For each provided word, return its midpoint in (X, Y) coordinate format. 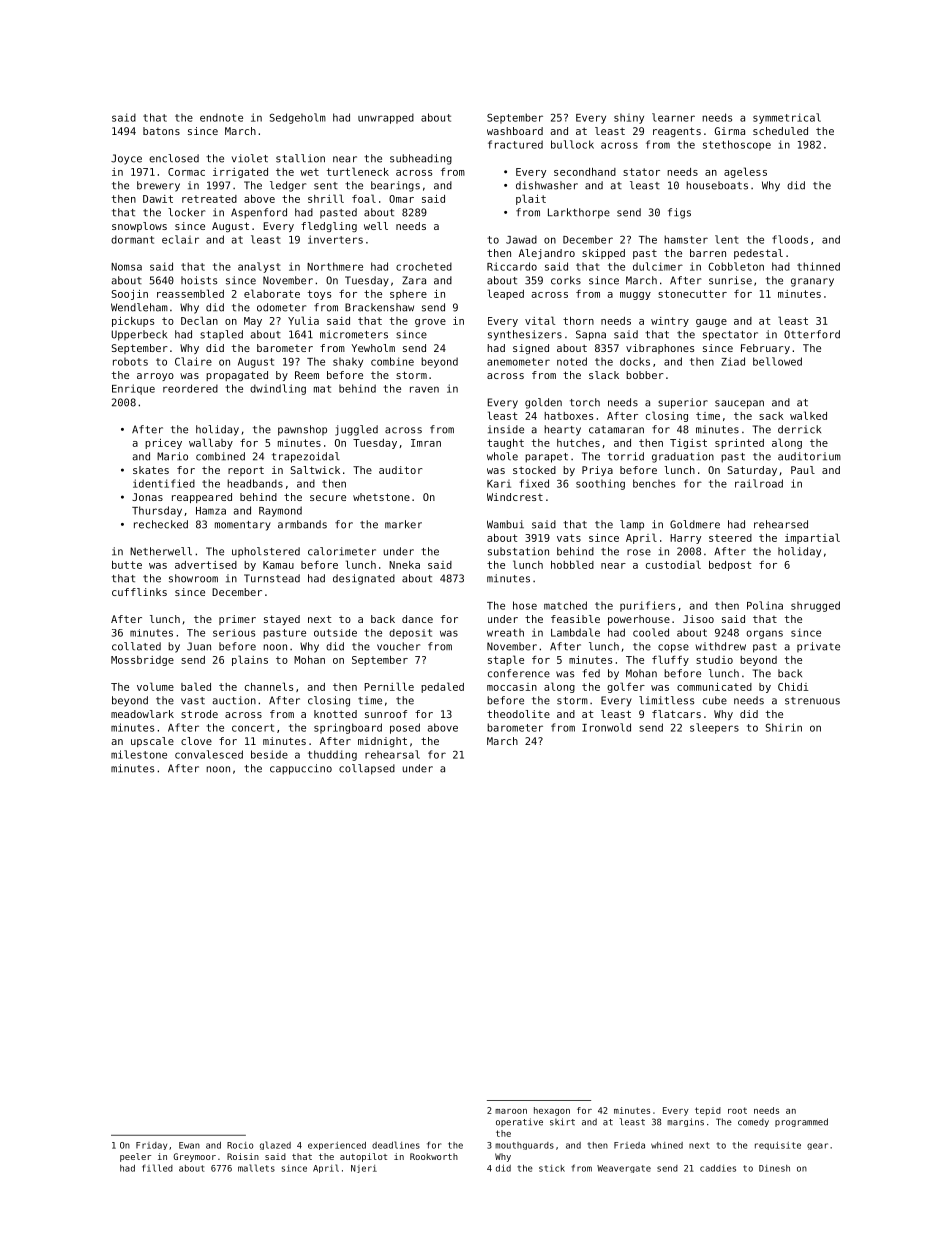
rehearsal (392, 754)
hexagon (552, 1111)
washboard (515, 131)
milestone (139, 754)
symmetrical (787, 118)
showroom (193, 578)
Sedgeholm (298, 118)
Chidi (793, 687)
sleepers (714, 728)
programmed (801, 1122)
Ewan (189, 1145)
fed (591, 673)
